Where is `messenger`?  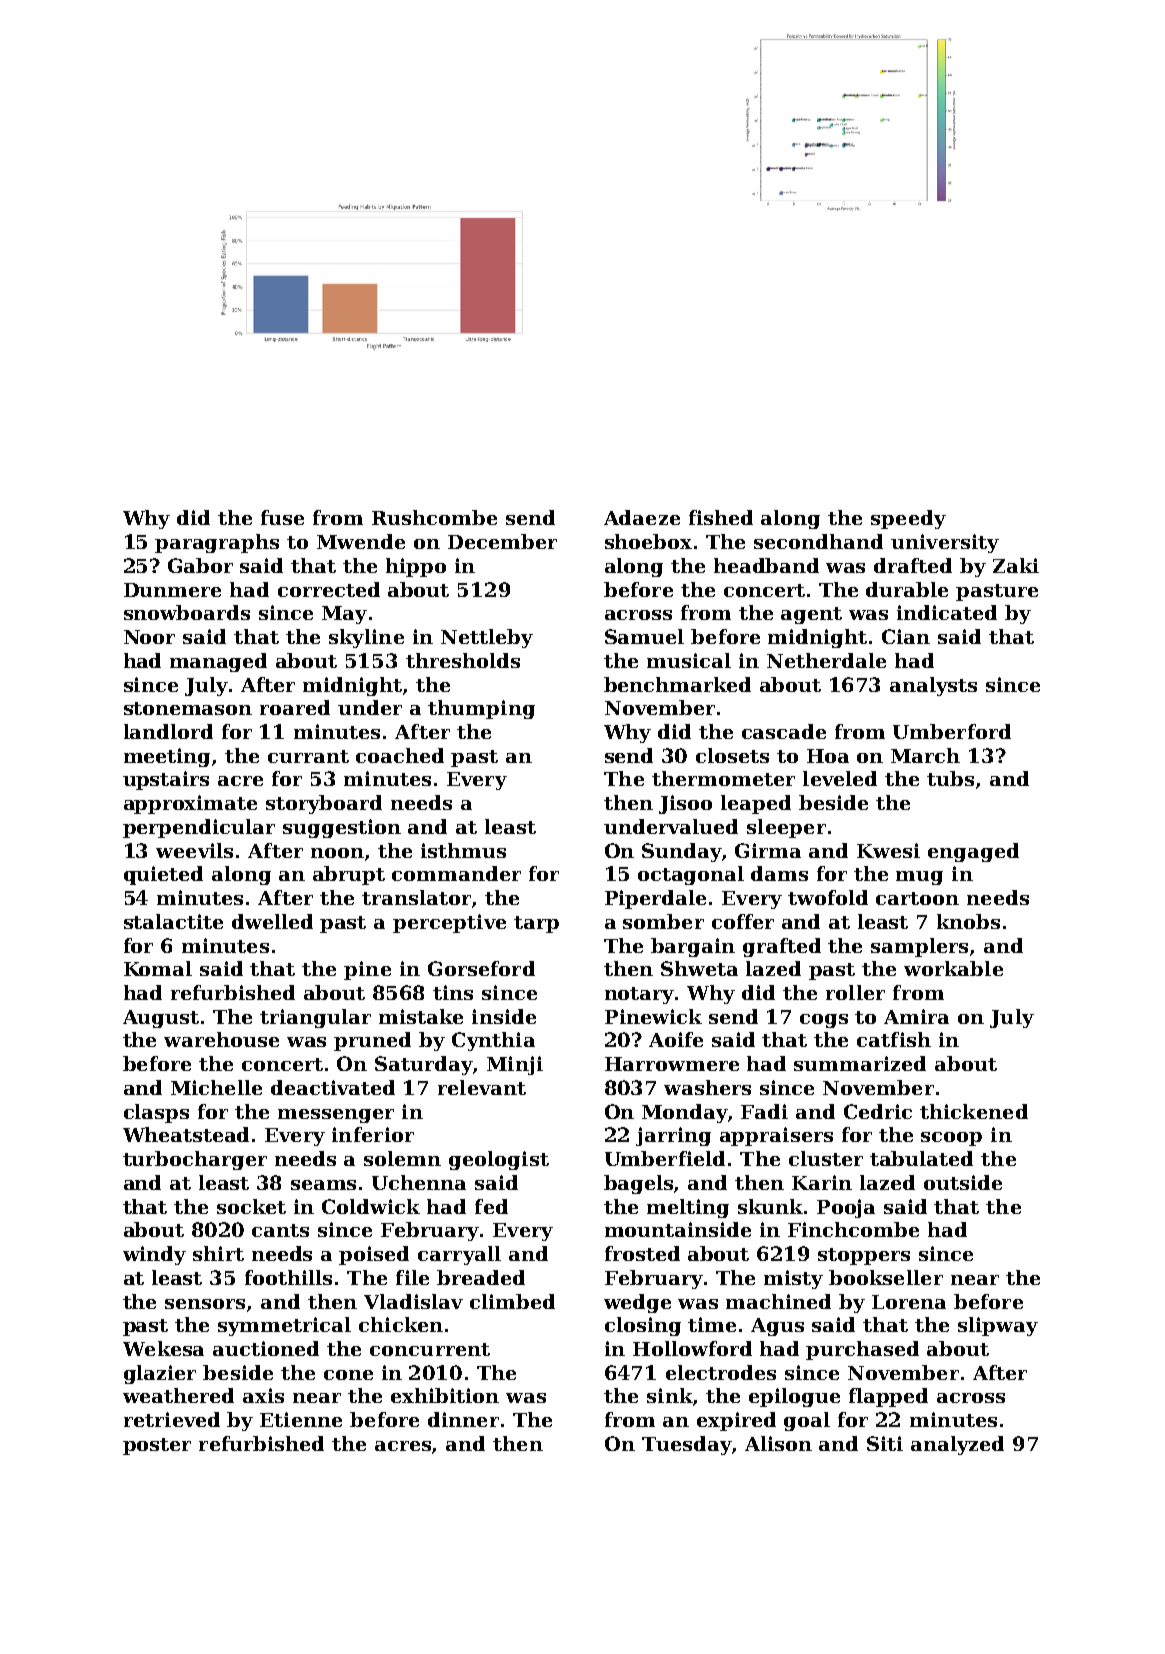 messenger is located at coordinates (336, 1116).
